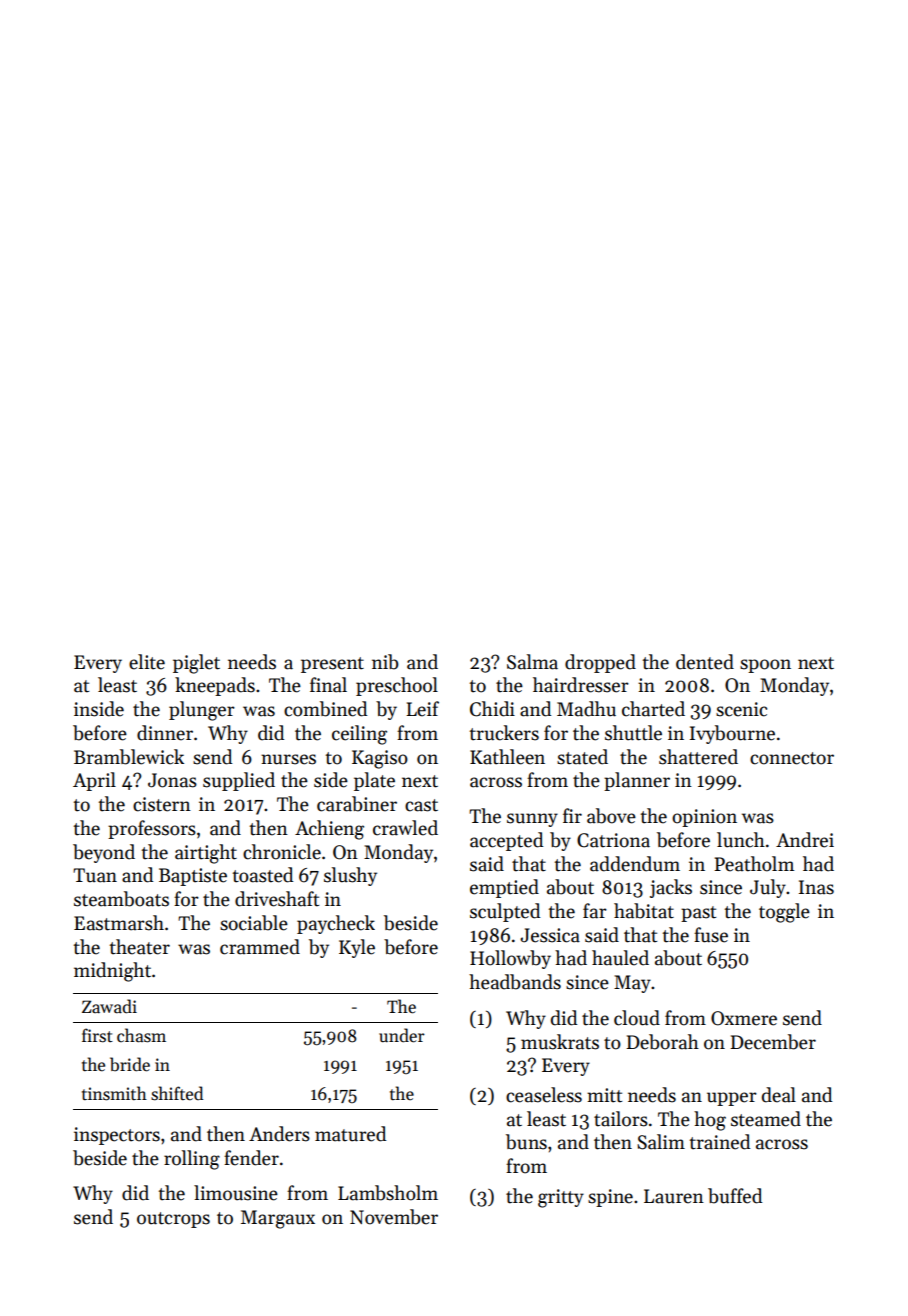  What do you see at coordinates (637, 1018) in the document?
I see `cloud` at bounding box center [637, 1018].
